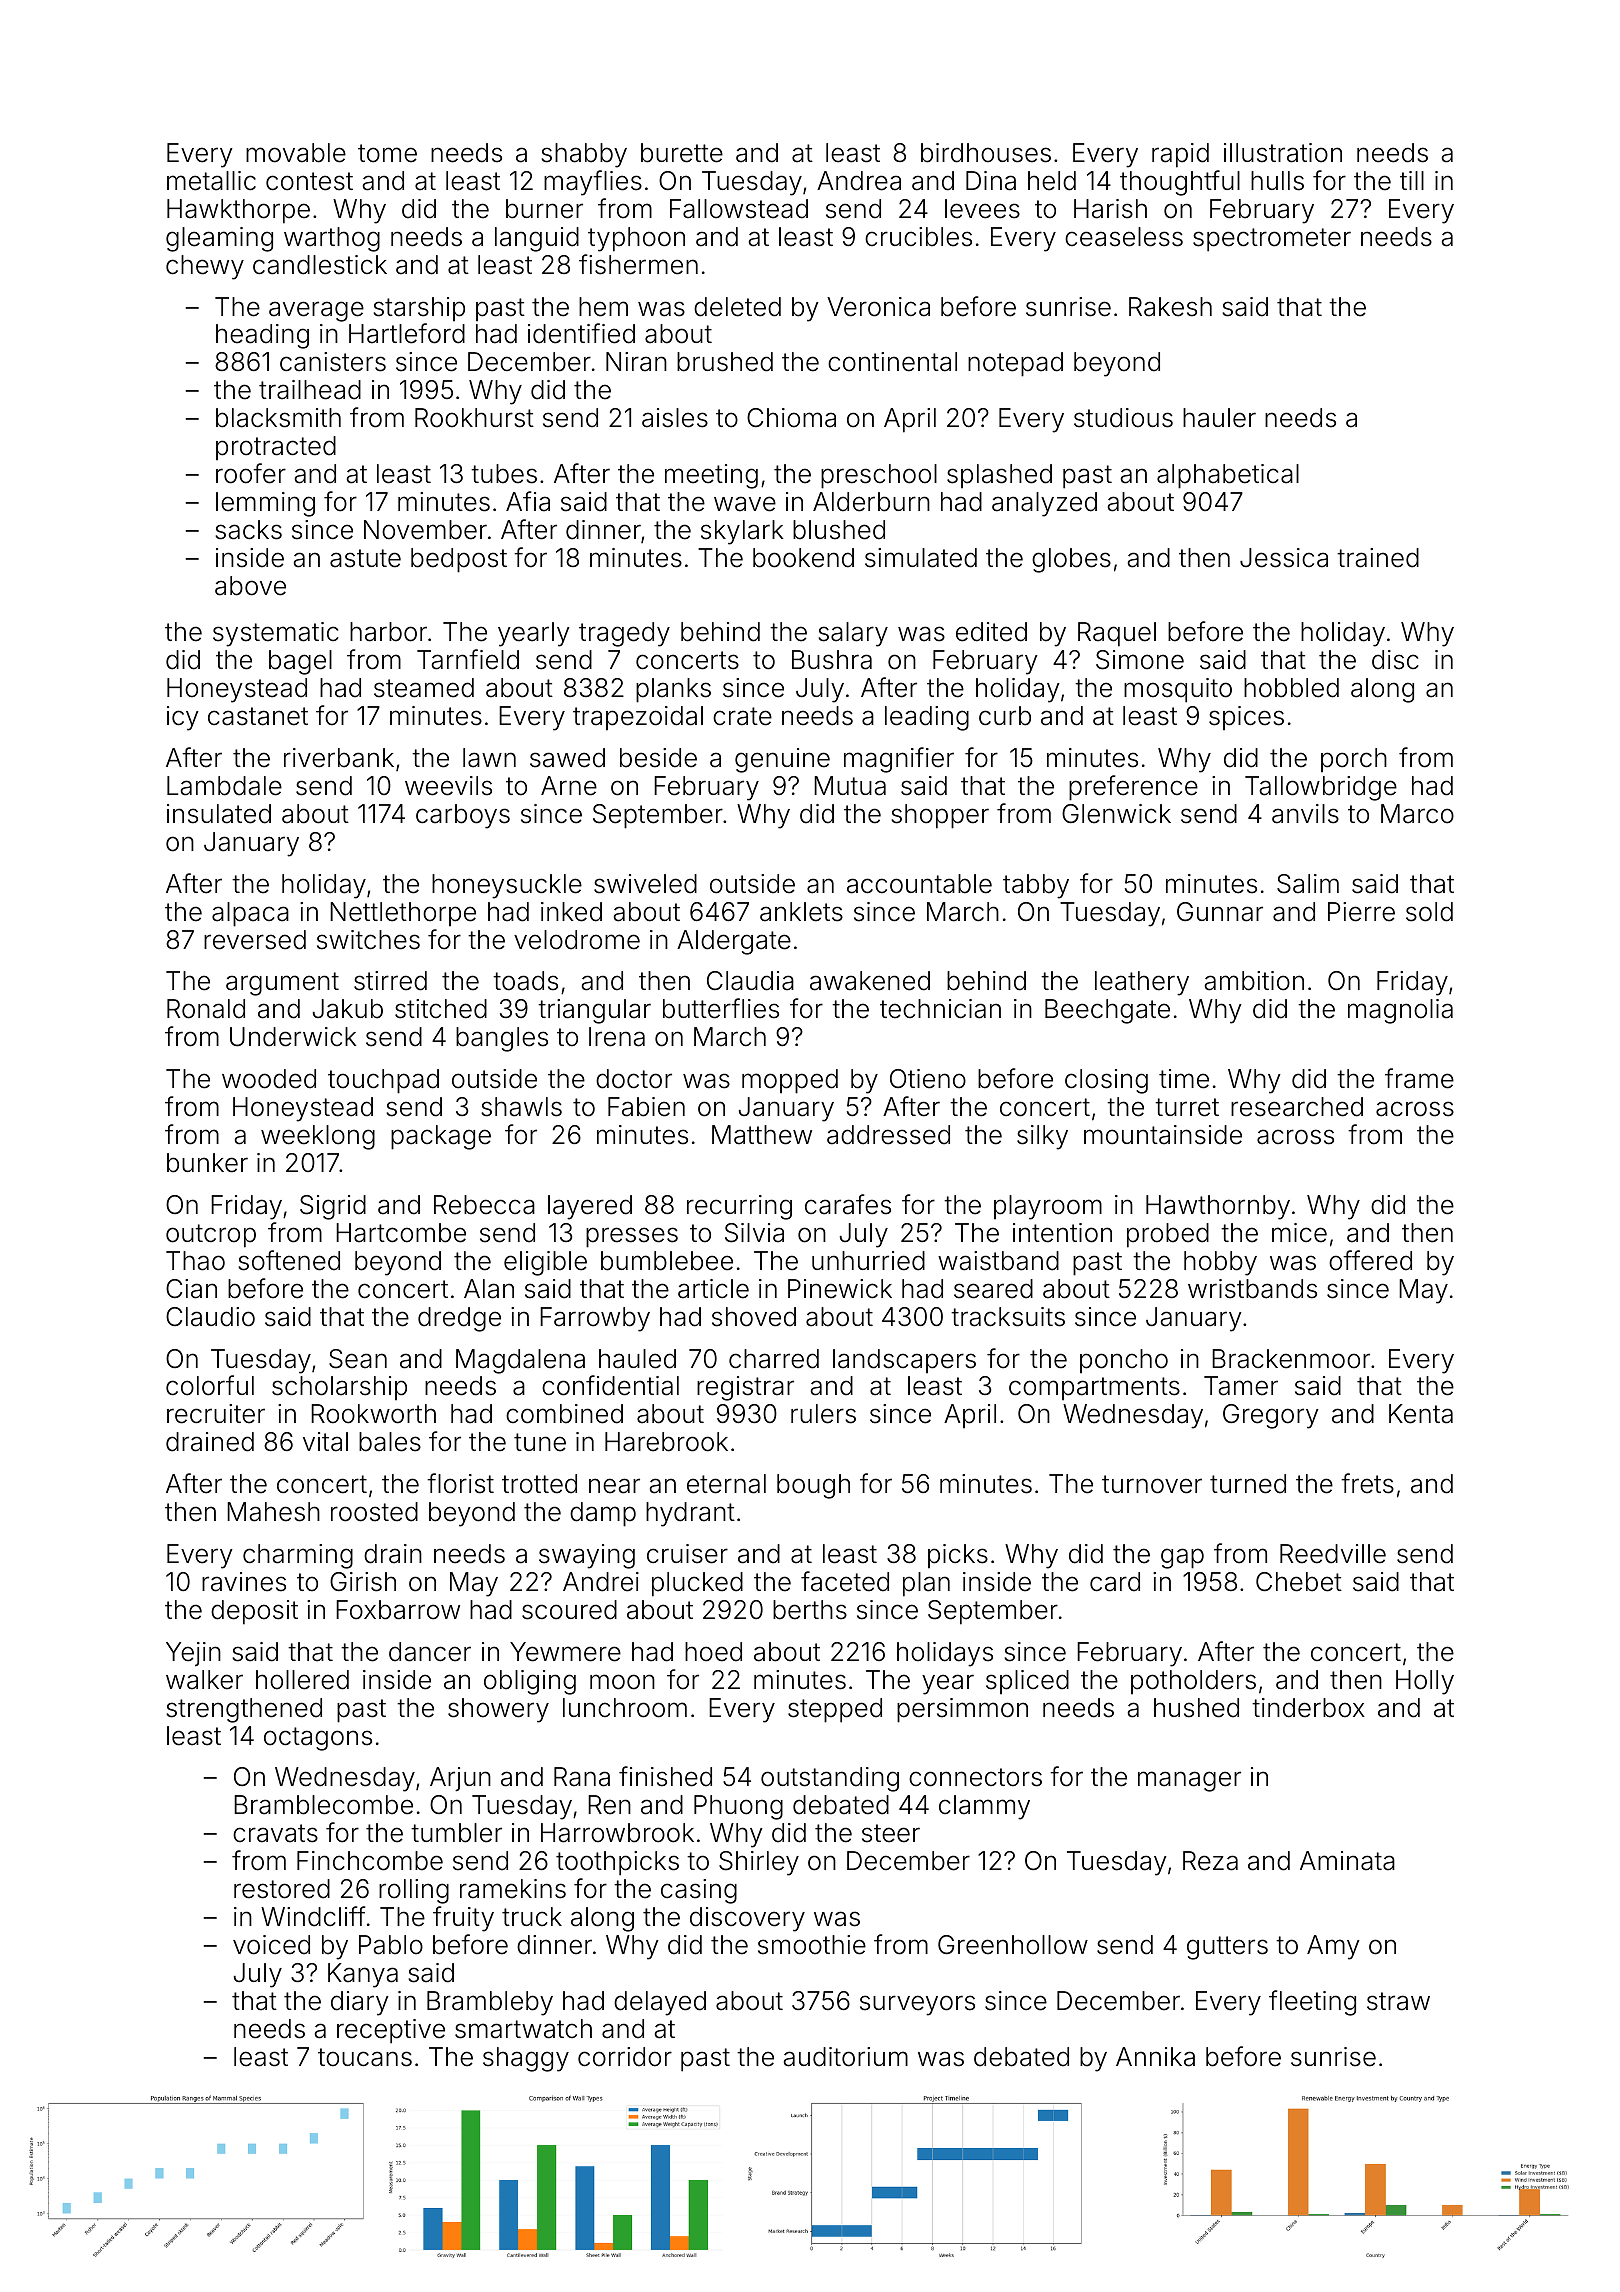  What do you see at coordinates (1354, 760) in the image?
I see `porch` at bounding box center [1354, 760].
